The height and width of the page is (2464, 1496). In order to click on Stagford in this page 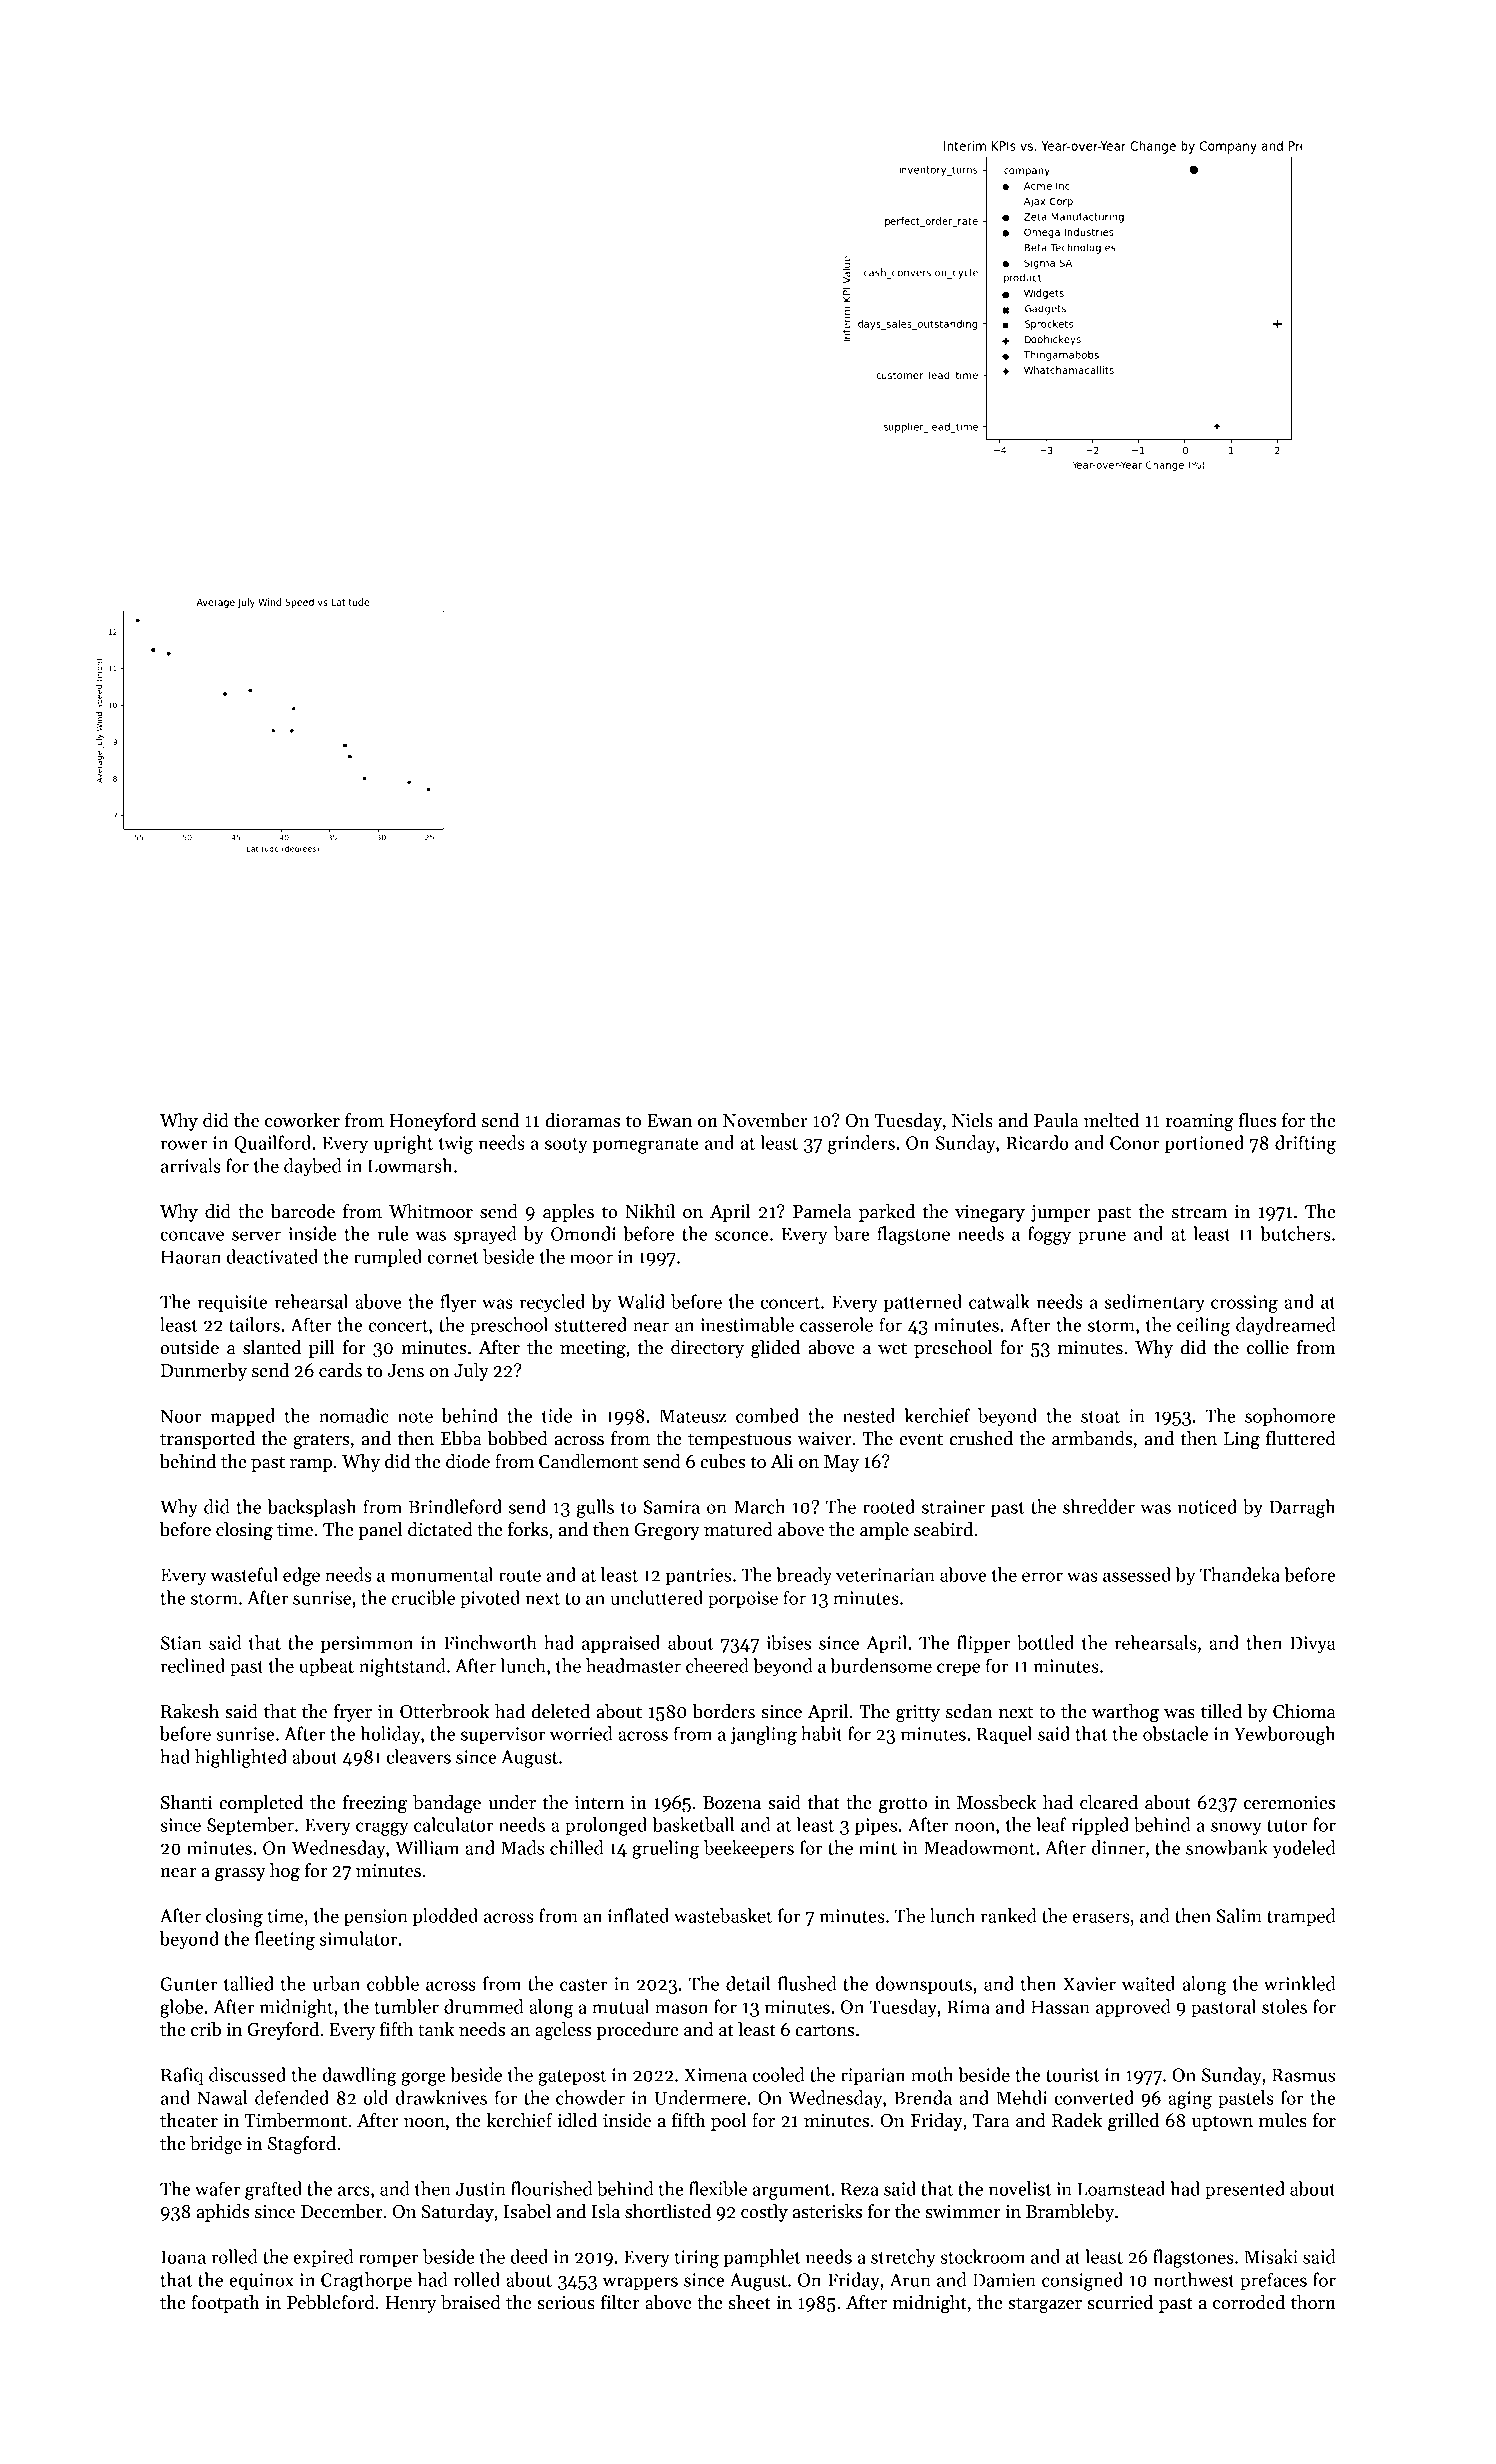, I will do `click(302, 2145)`.
